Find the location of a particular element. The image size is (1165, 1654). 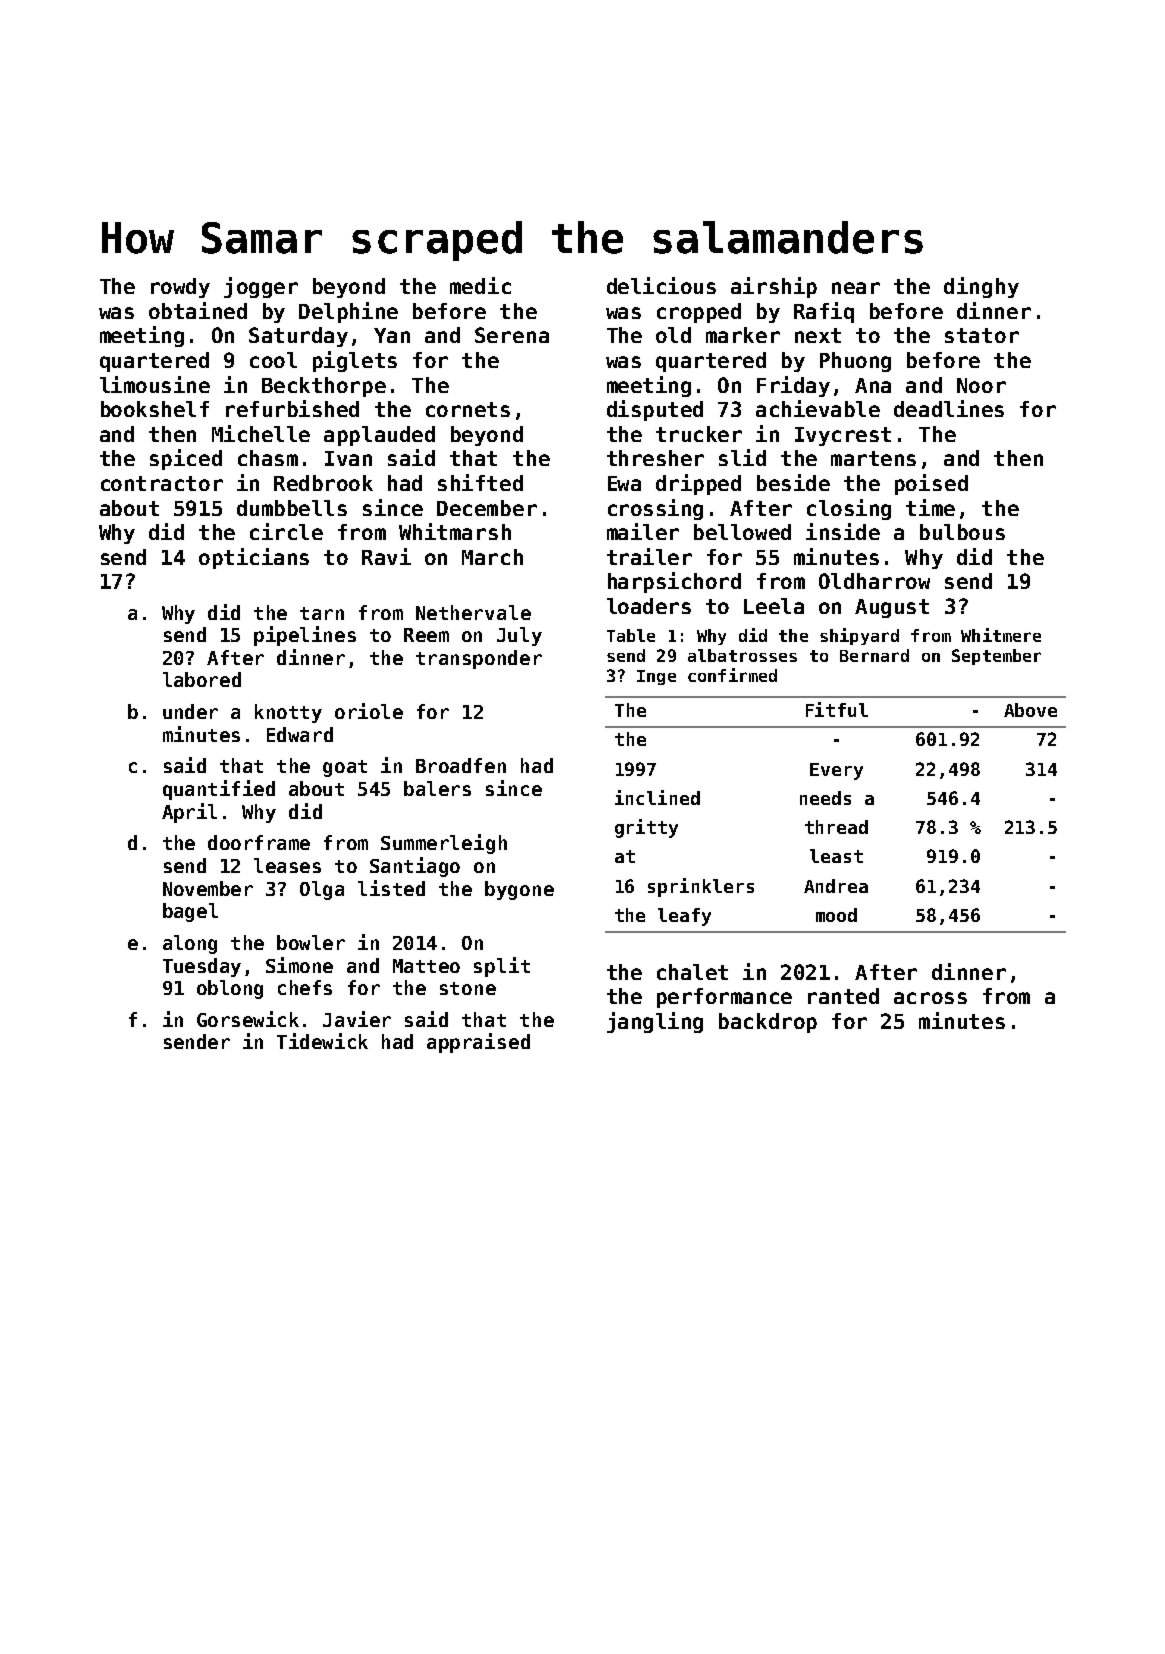

Tuesday is located at coordinates (202, 967).
